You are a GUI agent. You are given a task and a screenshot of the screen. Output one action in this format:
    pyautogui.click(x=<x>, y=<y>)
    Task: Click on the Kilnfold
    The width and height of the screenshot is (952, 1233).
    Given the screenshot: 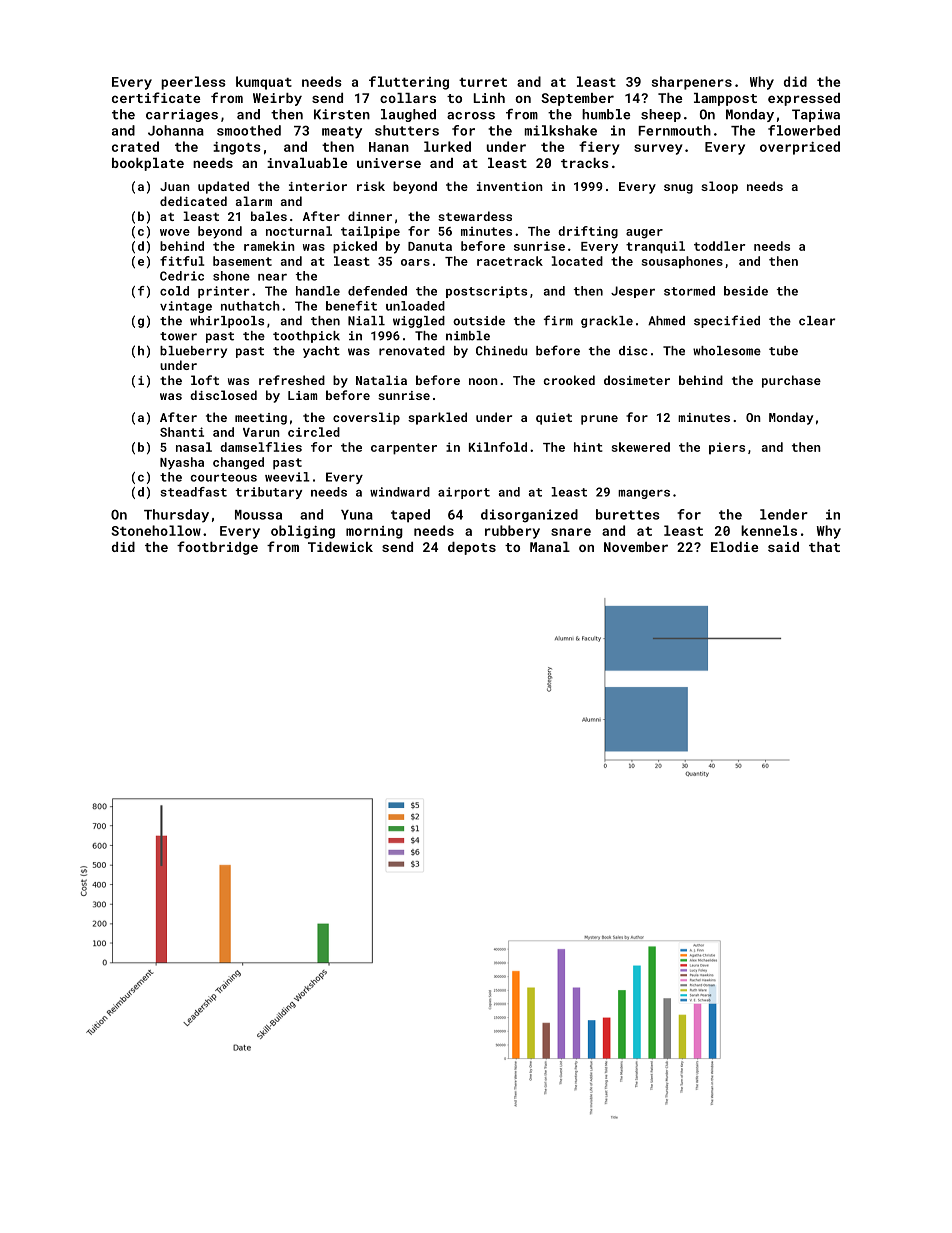 What is the action you would take?
    pyautogui.click(x=498, y=447)
